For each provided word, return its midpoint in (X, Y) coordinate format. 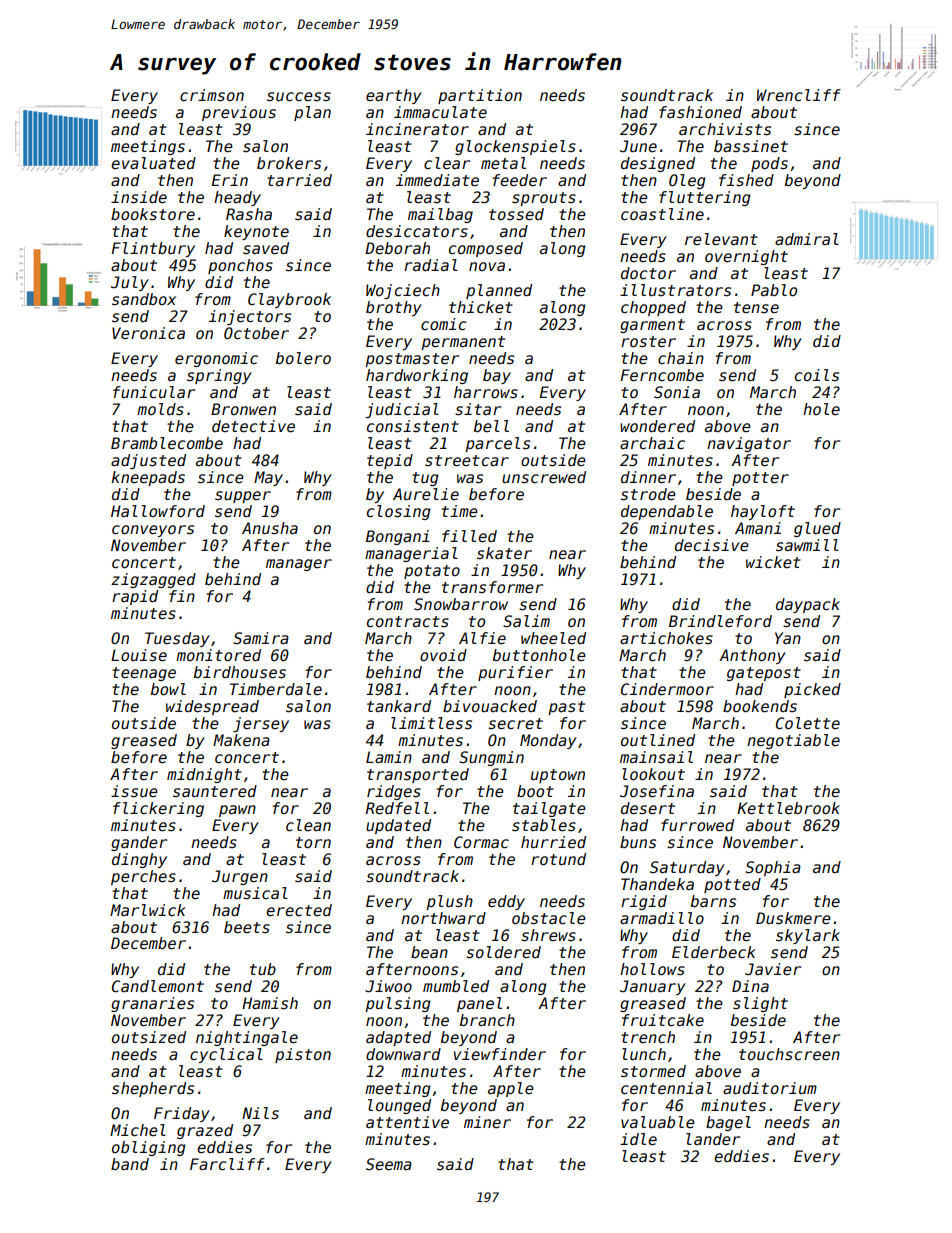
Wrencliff (799, 95)
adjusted (148, 461)
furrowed (697, 825)
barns (713, 901)
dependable (667, 512)
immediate (437, 180)
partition (480, 96)
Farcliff (227, 1164)
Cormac (481, 842)
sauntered (215, 791)
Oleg (687, 181)
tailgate (549, 809)
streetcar (467, 460)
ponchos (240, 266)
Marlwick (148, 910)
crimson (212, 95)
